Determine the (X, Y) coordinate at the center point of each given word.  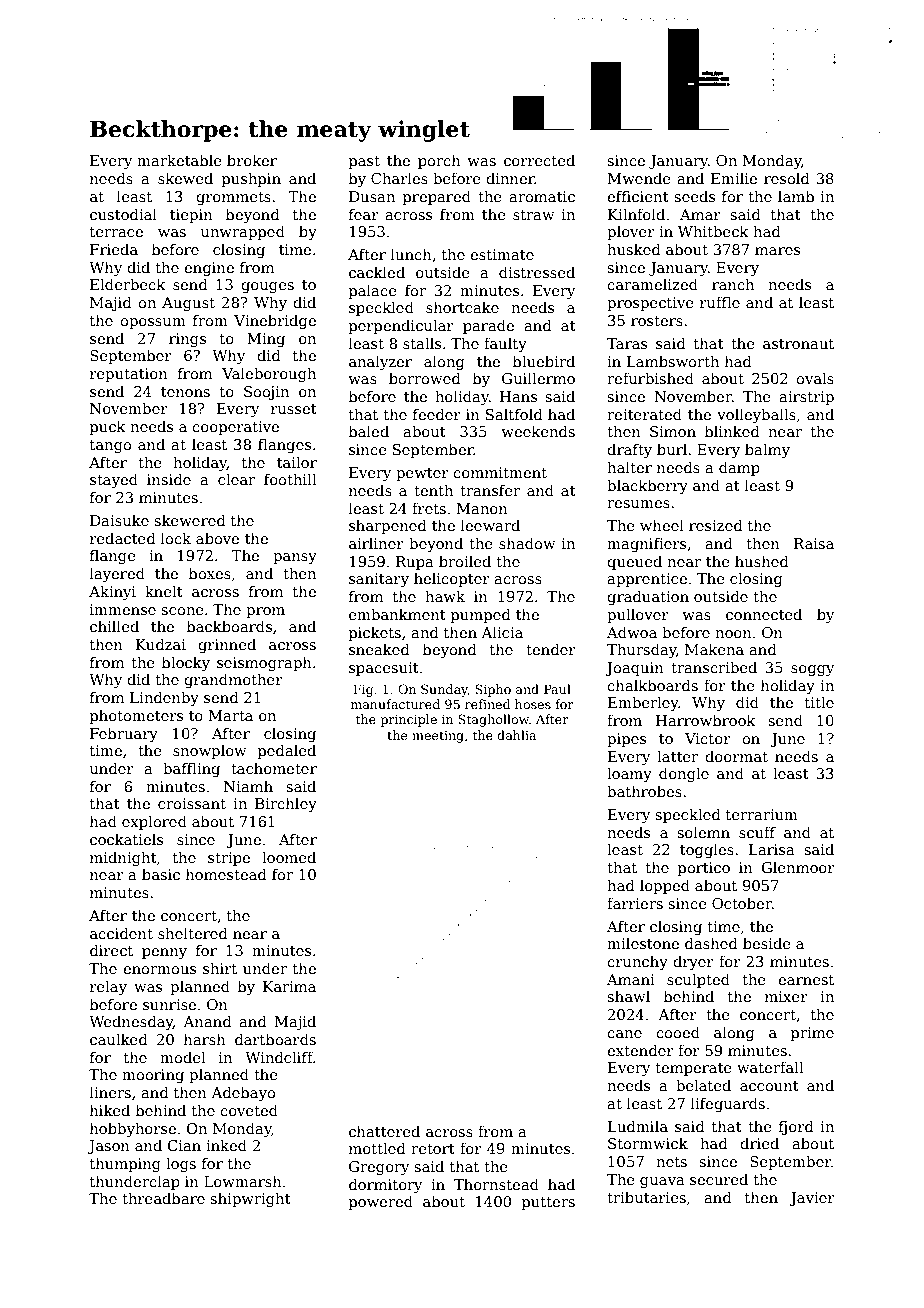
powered (381, 1202)
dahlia (516, 735)
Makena (714, 649)
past (364, 162)
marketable (179, 160)
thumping (125, 1164)
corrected (539, 160)
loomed (289, 857)
